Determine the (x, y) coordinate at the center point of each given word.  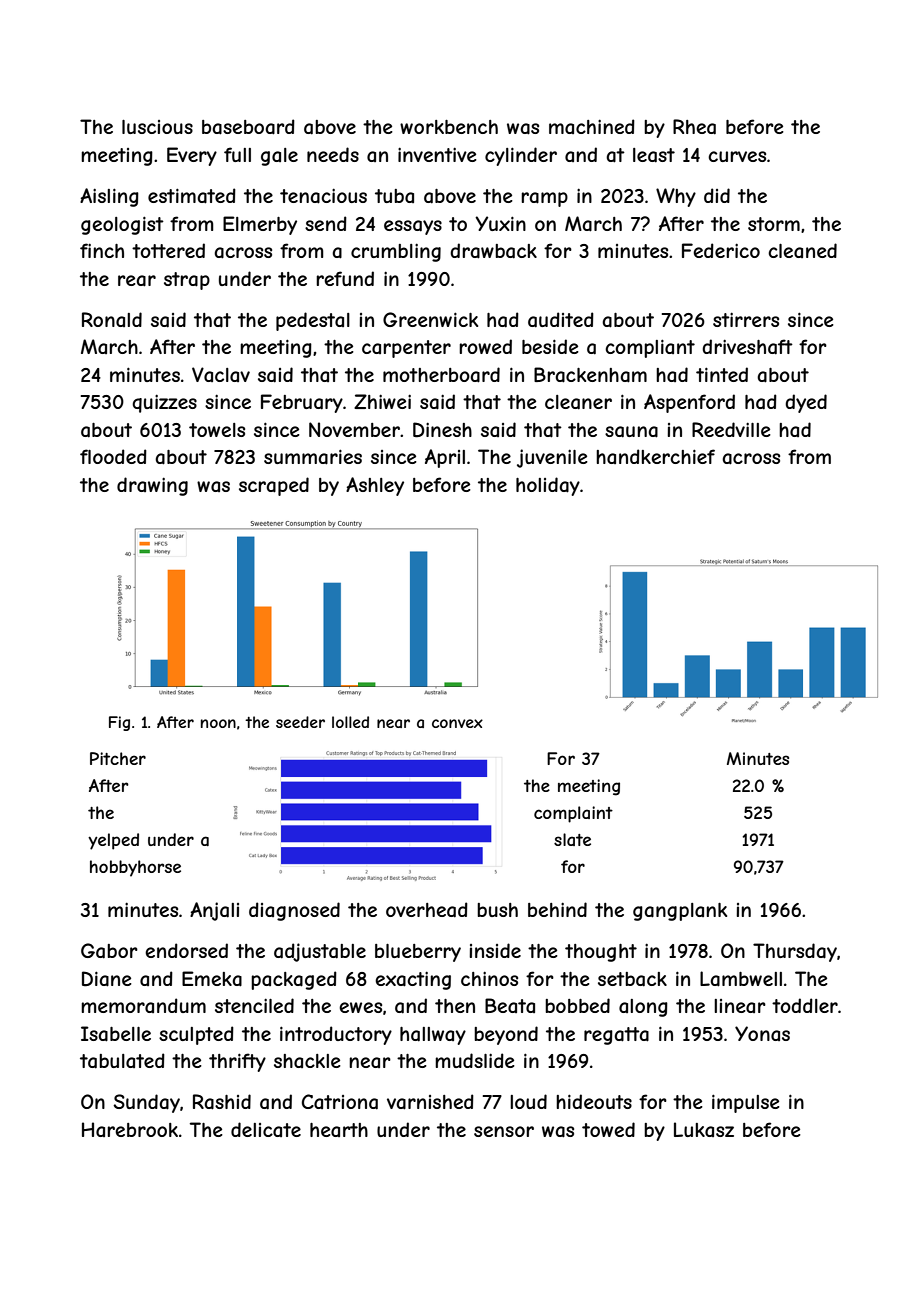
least (654, 155)
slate (572, 839)
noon (218, 723)
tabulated (122, 1061)
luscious (157, 127)
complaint (573, 814)
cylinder (521, 156)
